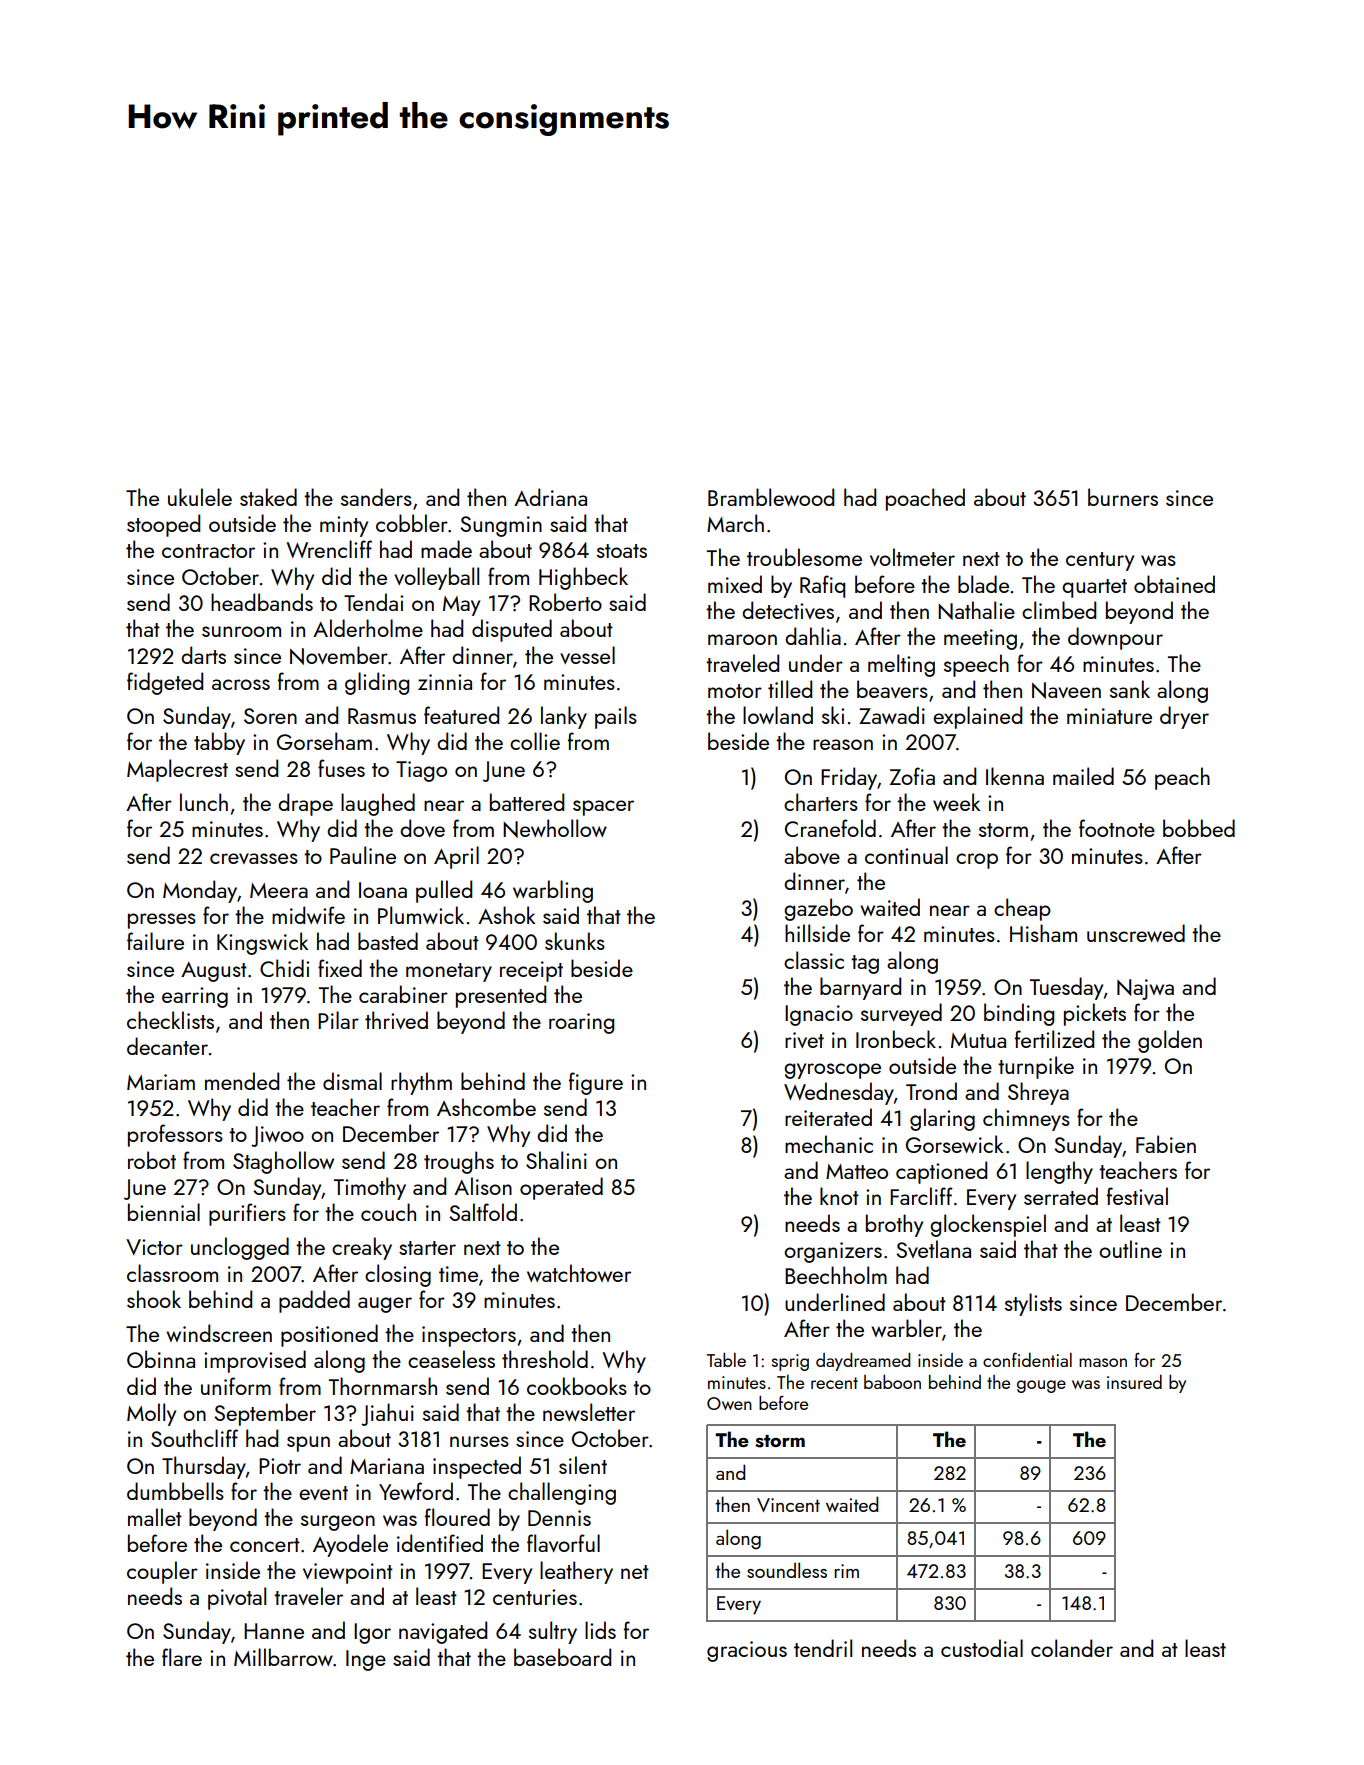  I want to click on Inge, so click(366, 1660).
